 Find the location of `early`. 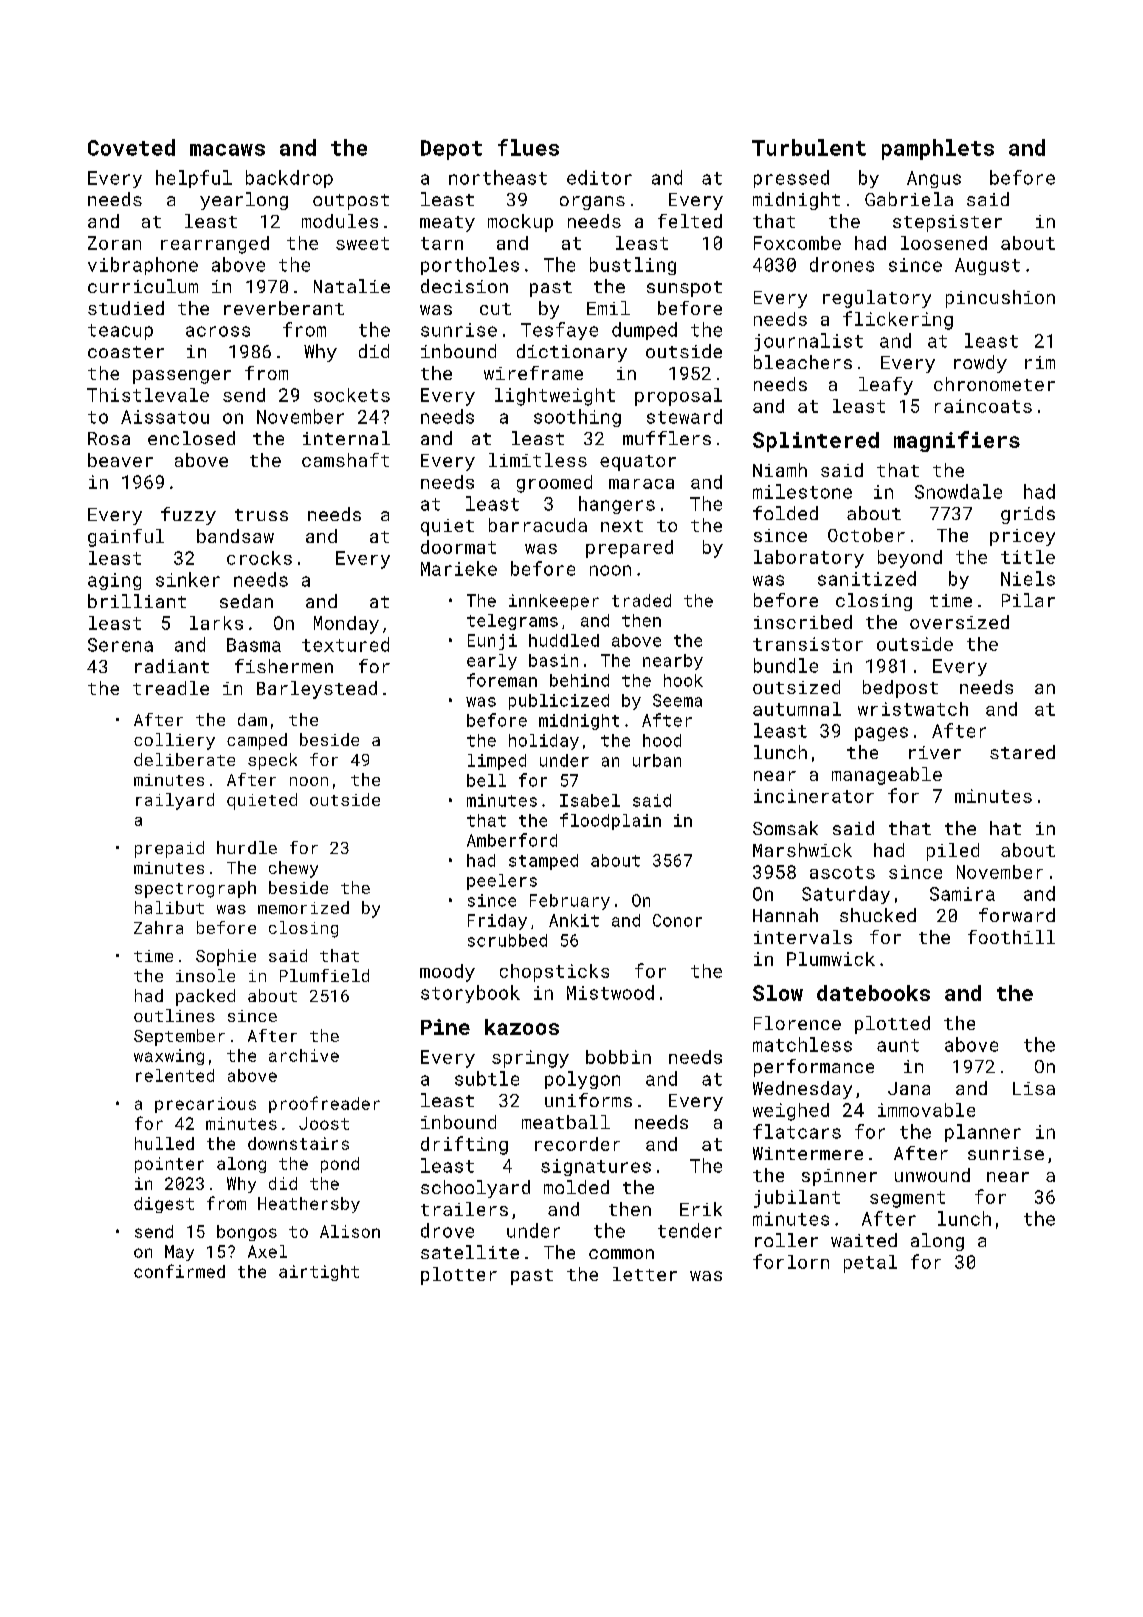

early is located at coordinates (492, 662).
